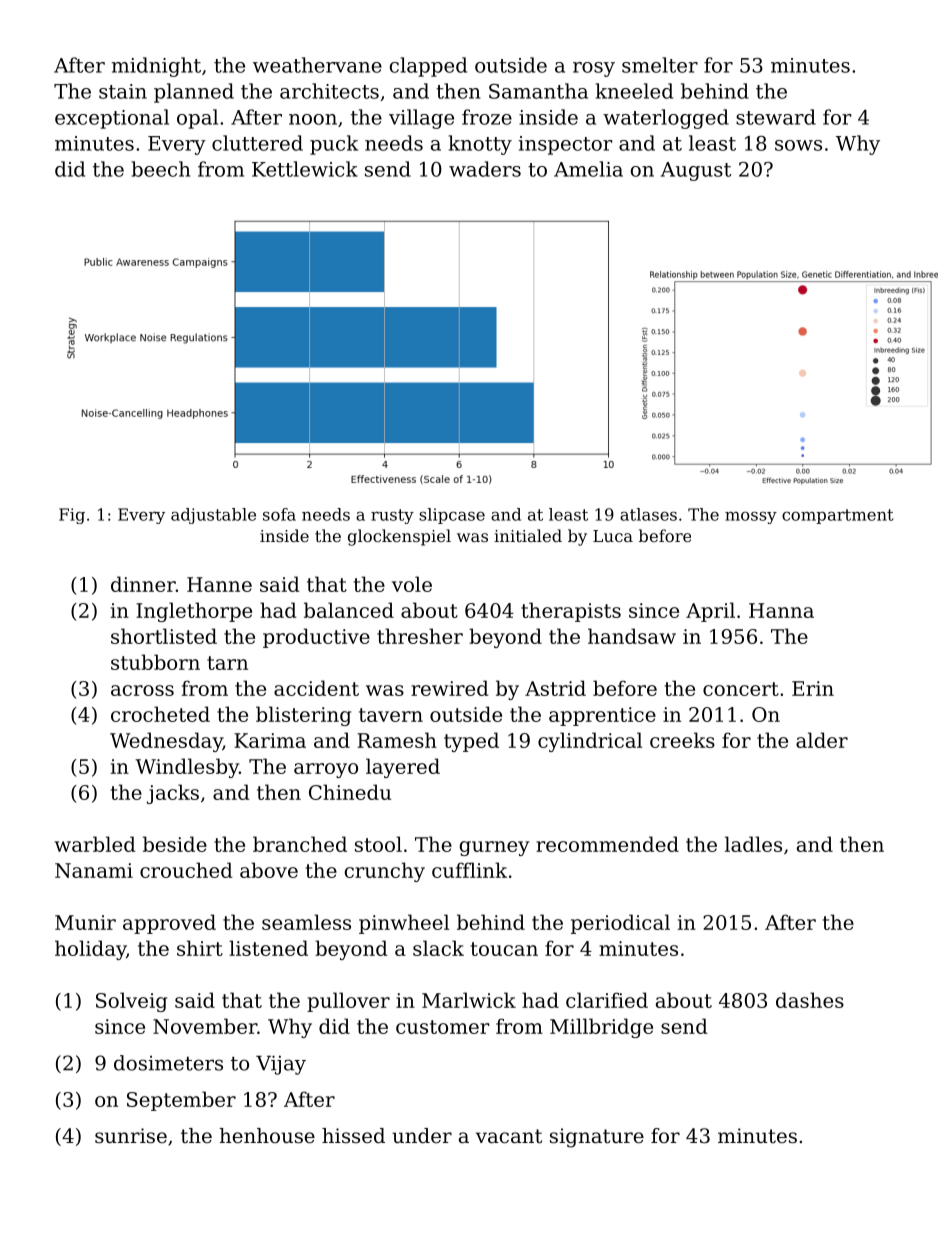  What do you see at coordinates (452, 516) in the screenshot?
I see `slipcase` at bounding box center [452, 516].
